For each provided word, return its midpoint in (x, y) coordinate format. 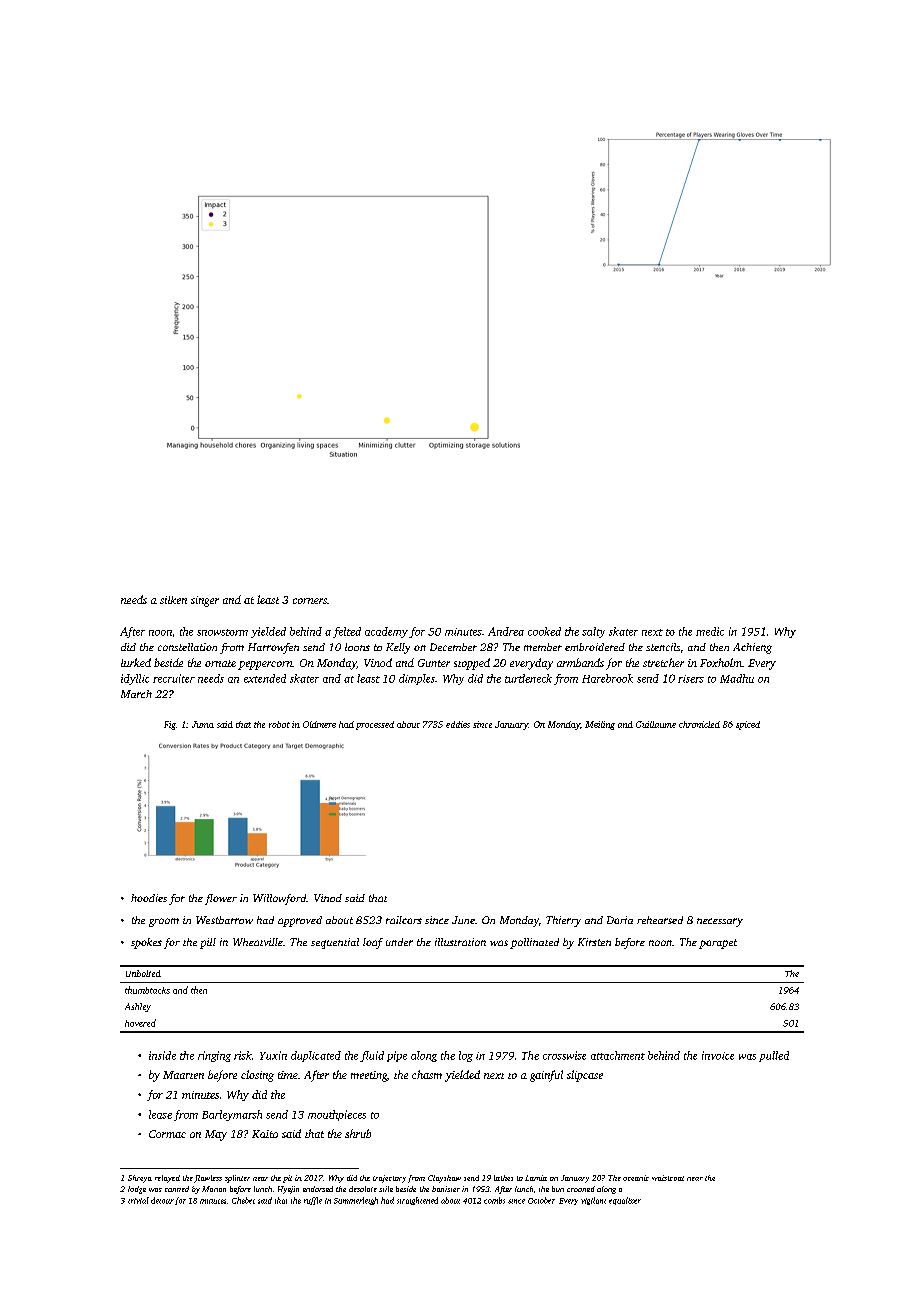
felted (347, 632)
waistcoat (668, 1178)
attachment (618, 1055)
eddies (458, 724)
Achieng (752, 648)
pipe (397, 1056)
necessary (720, 922)
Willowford (279, 899)
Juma (203, 724)
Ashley (138, 1007)
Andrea (506, 631)
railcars (404, 920)
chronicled (699, 724)
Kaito (265, 1134)
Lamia (536, 1178)
